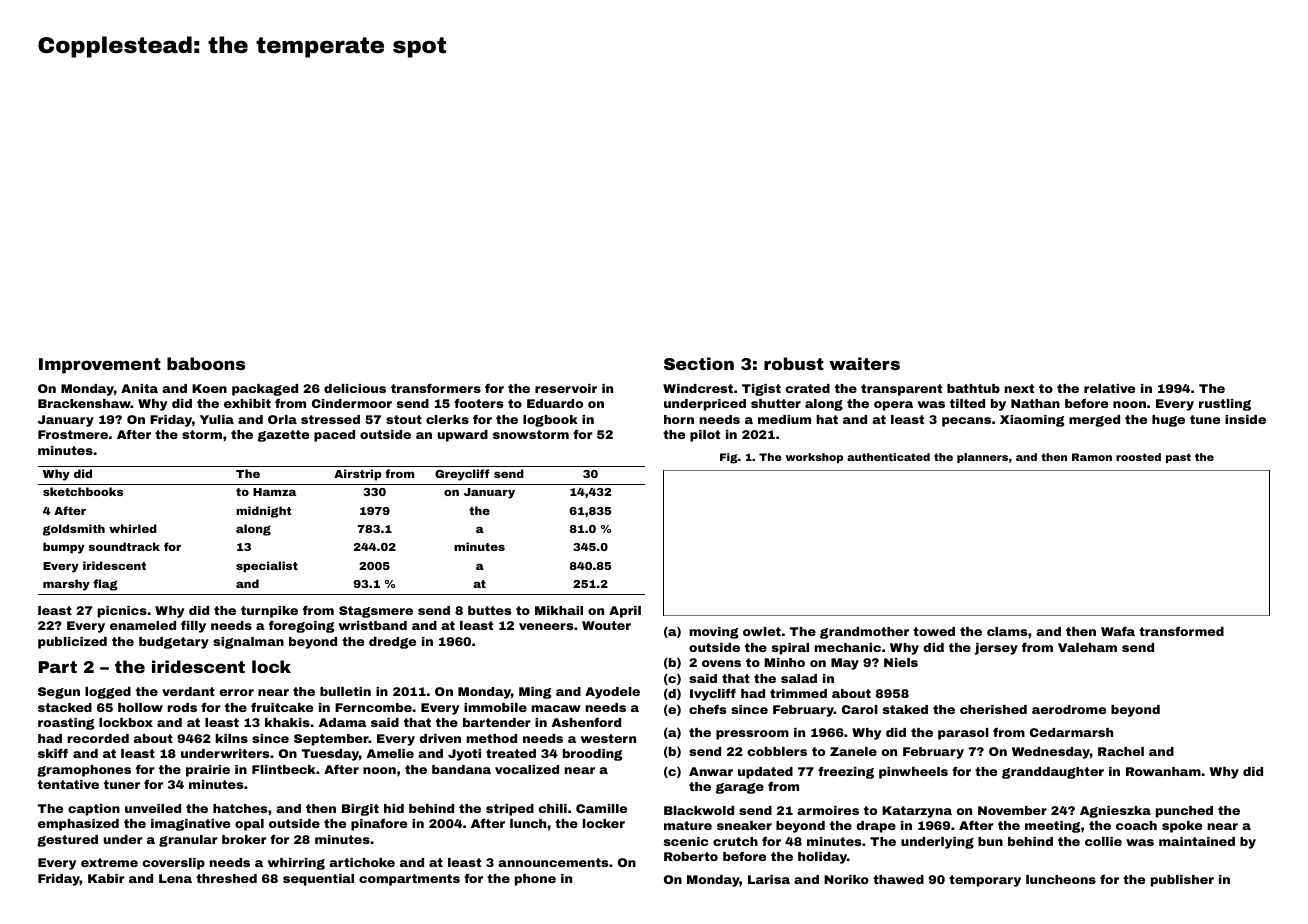  What do you see at coordinates (1109, 388) in the page?
I see `relative` at bounding box center [1109, 388].
